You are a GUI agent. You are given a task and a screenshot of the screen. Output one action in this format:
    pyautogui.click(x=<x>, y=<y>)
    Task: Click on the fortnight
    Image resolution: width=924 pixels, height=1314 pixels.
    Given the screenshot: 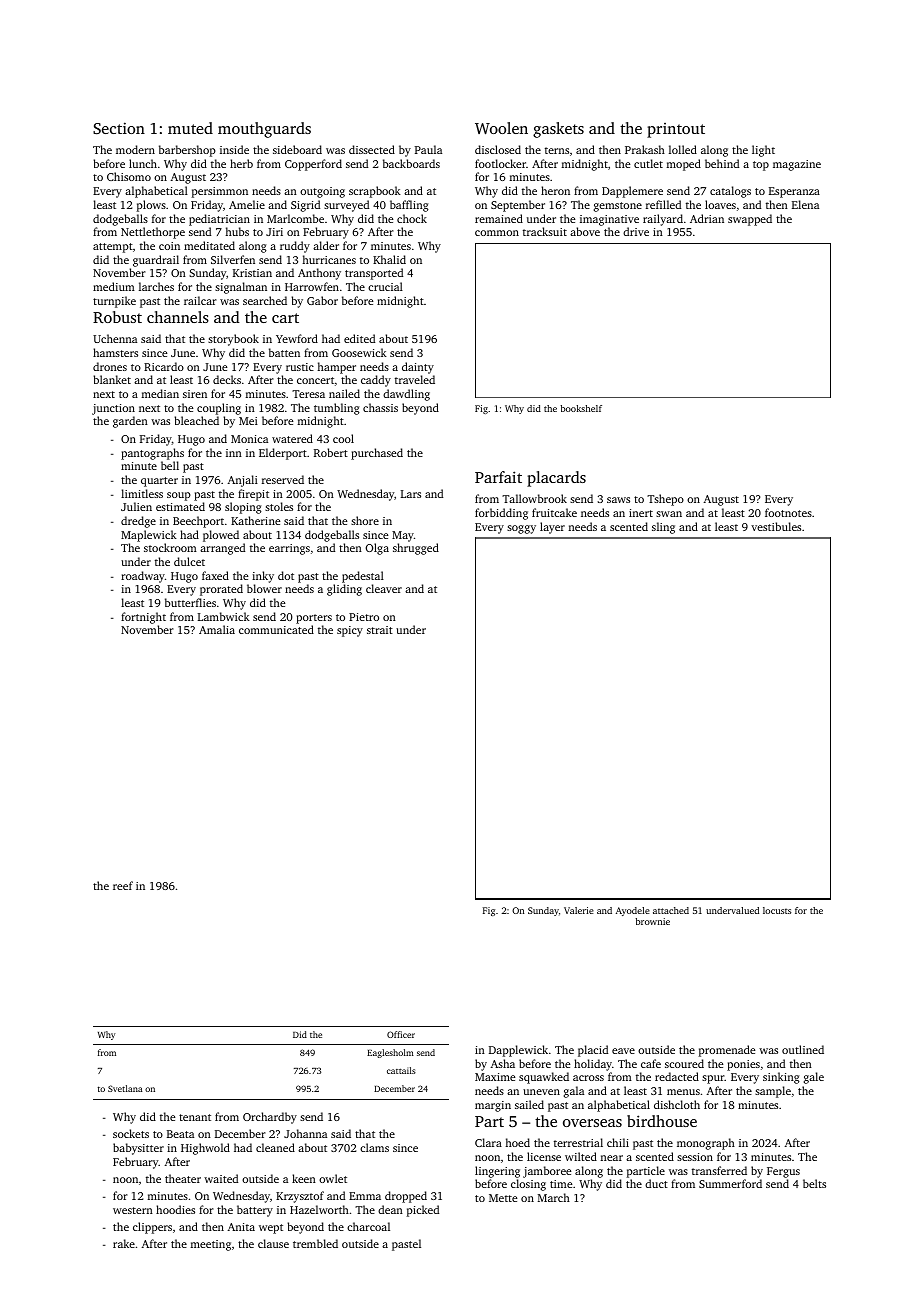 What is the action you would take?
    pyautogui.click(x=143, y=618)
